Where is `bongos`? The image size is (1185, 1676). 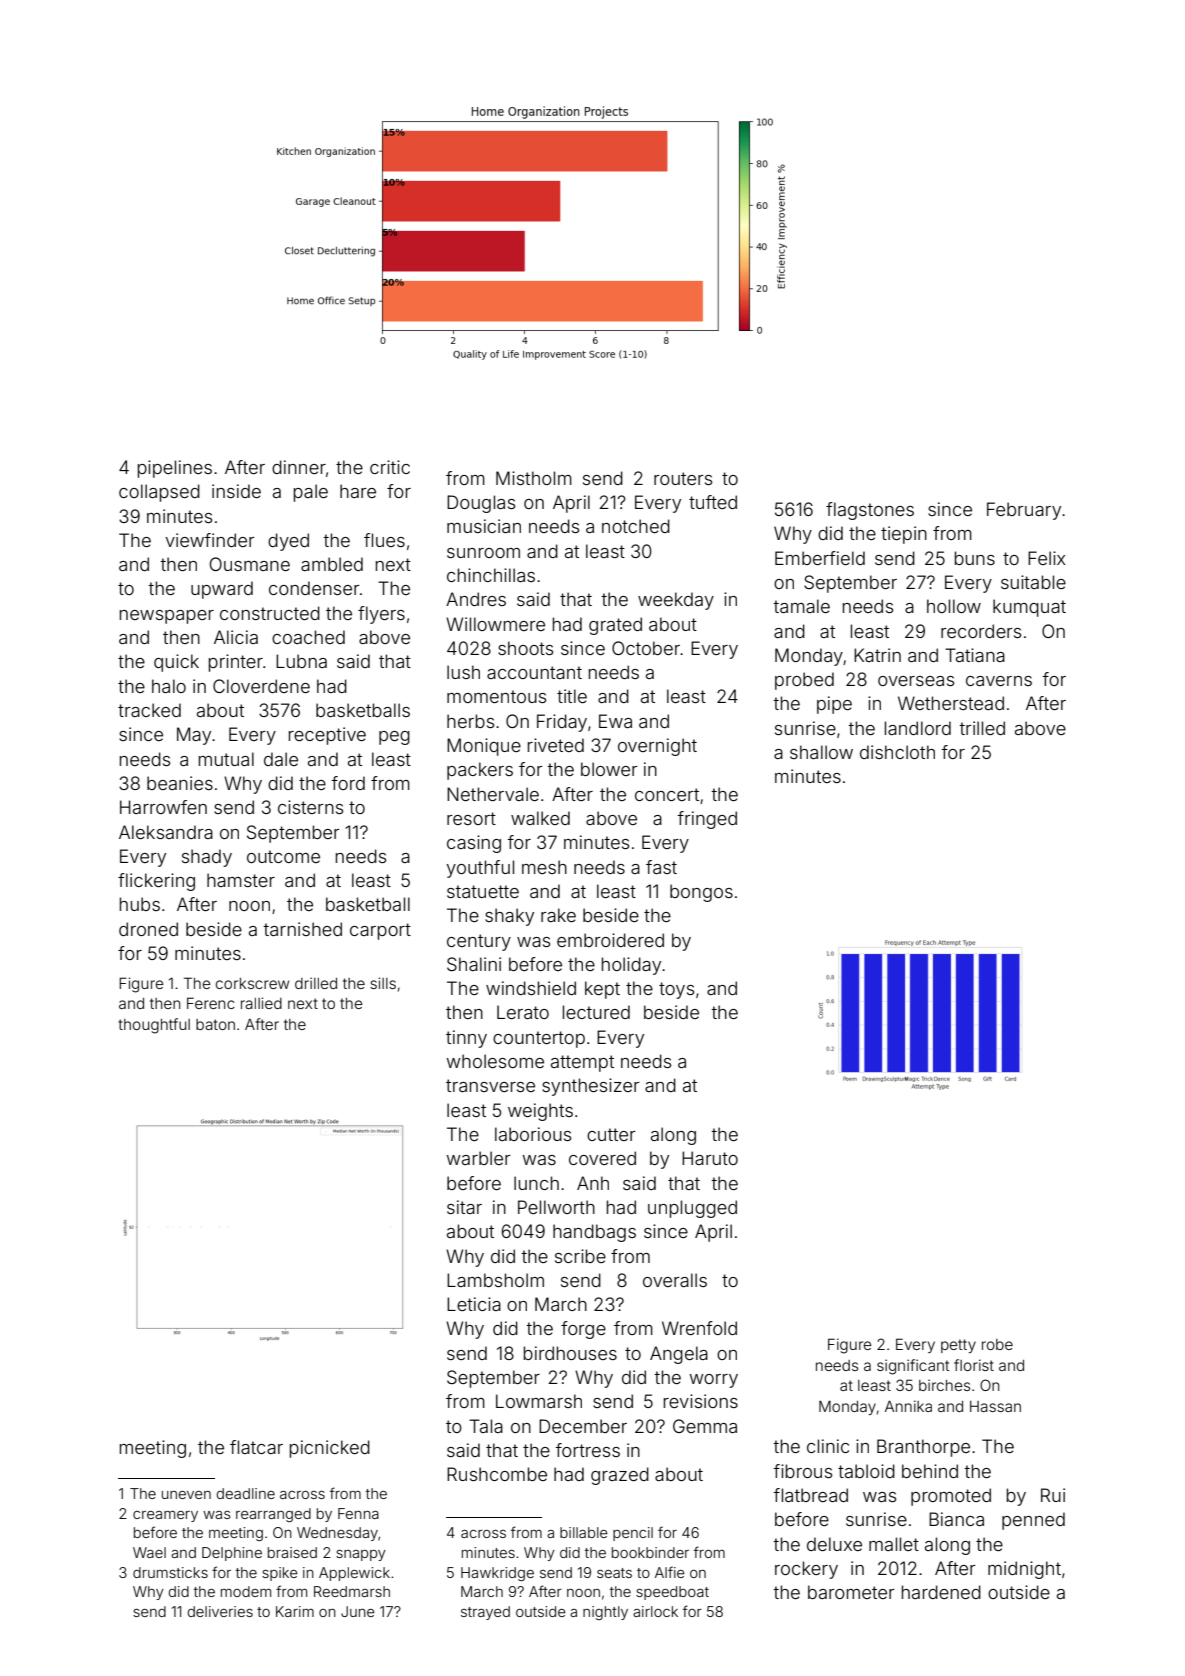
bongos is located at coordinates (701, 893).
